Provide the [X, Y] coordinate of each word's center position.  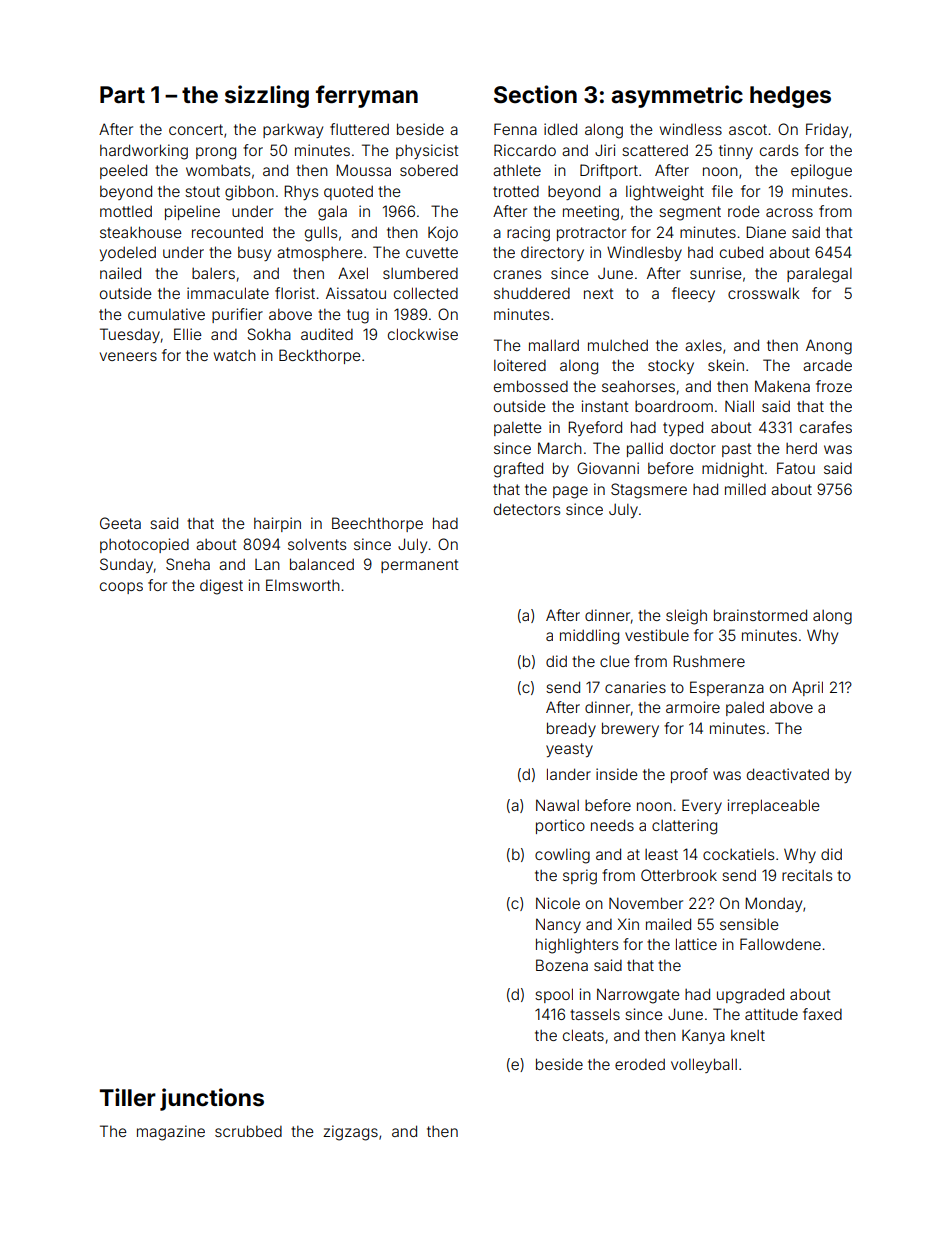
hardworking [144, 152]
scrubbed [248, 1131]
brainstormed [760, 615]
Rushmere [709, 661]
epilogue [821, 172]
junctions [212, 1099]
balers [213, 273]
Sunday [126, 565]
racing [528, 234]
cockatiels [738, 854]
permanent [420, 566]
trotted [516, 191]
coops [121, 588]
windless [691, 129]
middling [589, 637]
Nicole [558, 903]
